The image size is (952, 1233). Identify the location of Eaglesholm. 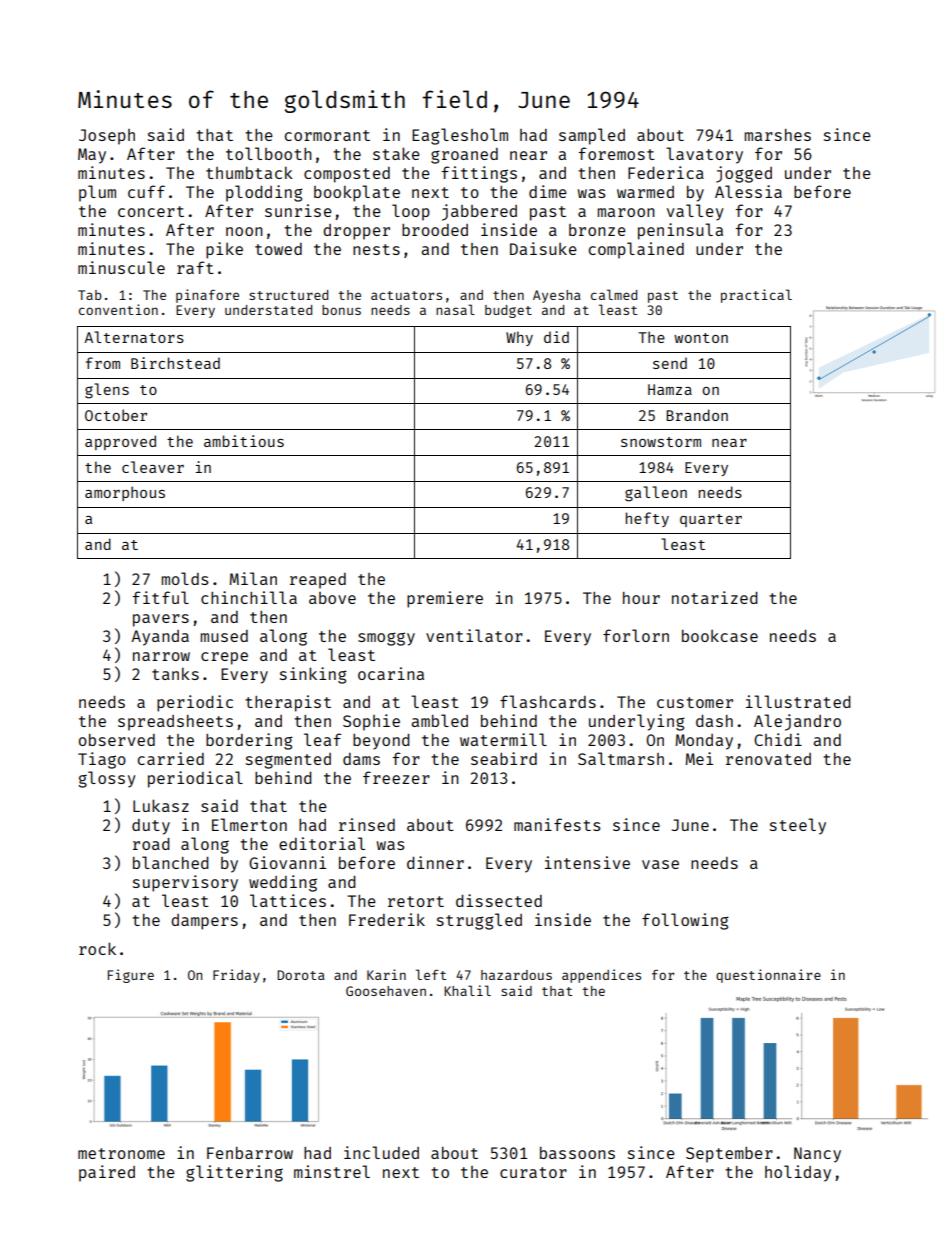
(460, 136).
